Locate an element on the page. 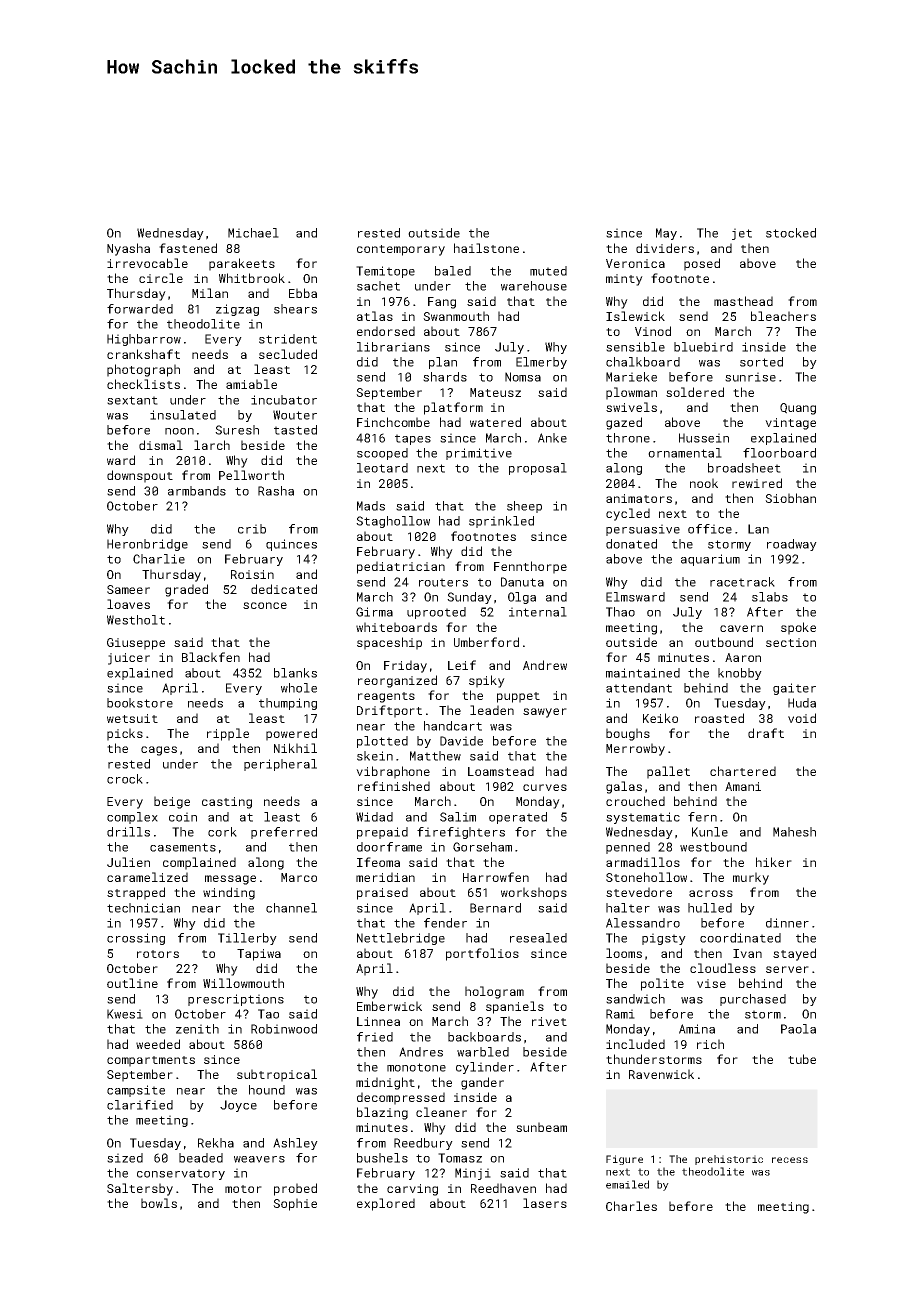 This image has height=1308, width=924. Michael is located at coordinates (253, 233).
